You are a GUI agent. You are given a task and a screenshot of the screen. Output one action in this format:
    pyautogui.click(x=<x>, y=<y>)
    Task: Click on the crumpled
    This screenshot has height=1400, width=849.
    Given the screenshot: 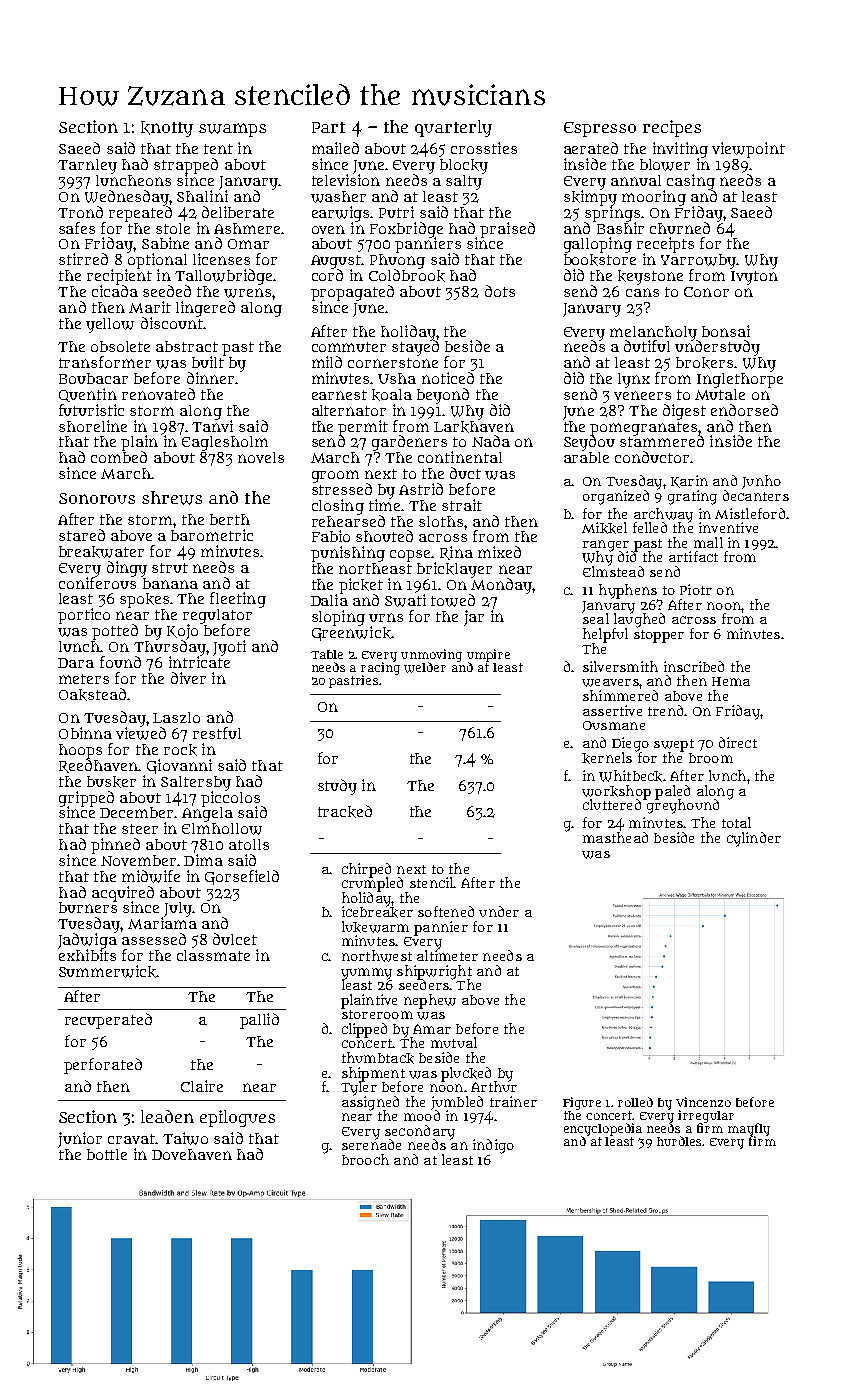 What is the action you would take?
    pyautogui.click(x=372, y=884)
